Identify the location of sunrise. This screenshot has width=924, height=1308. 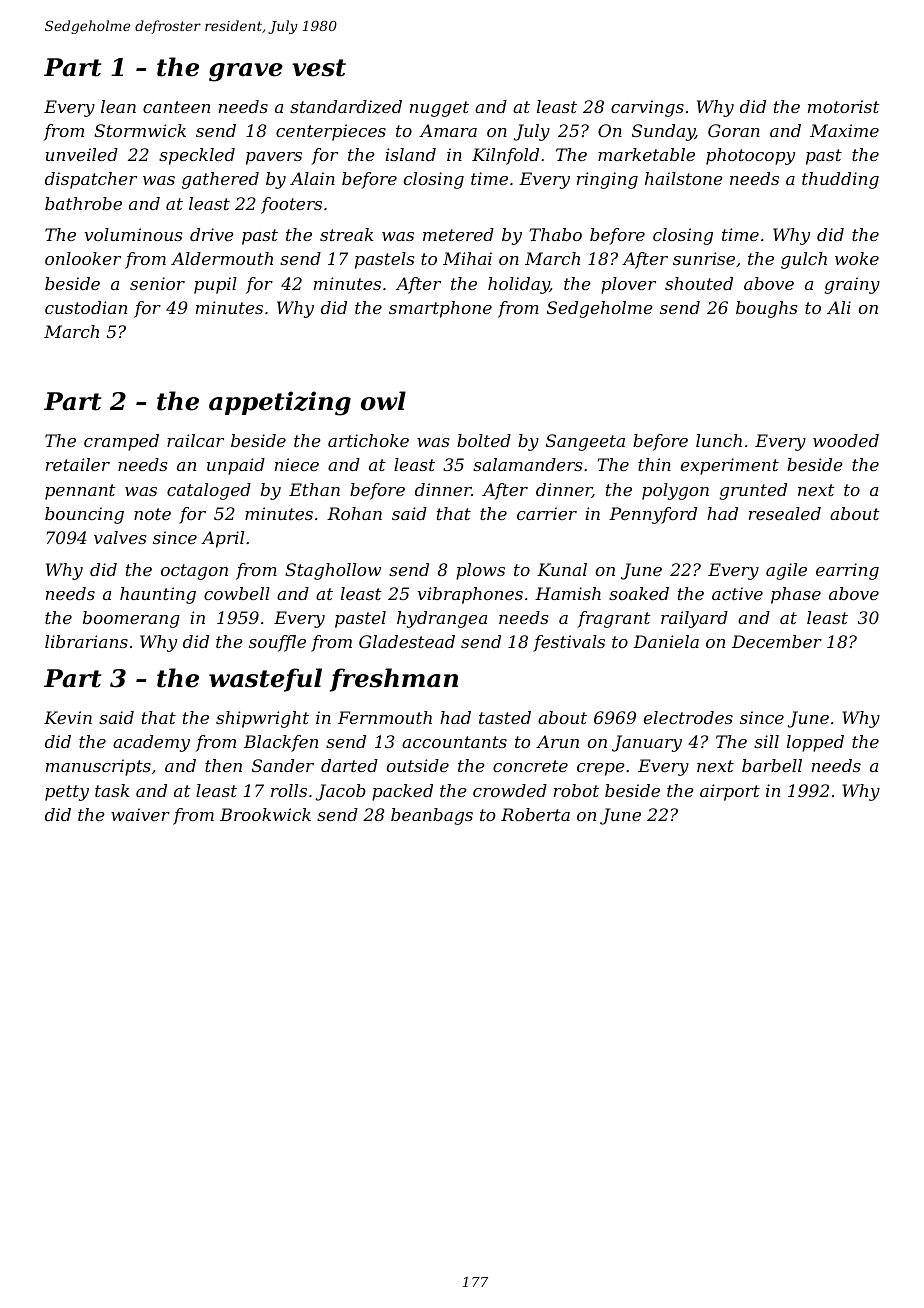
(704, 258).
